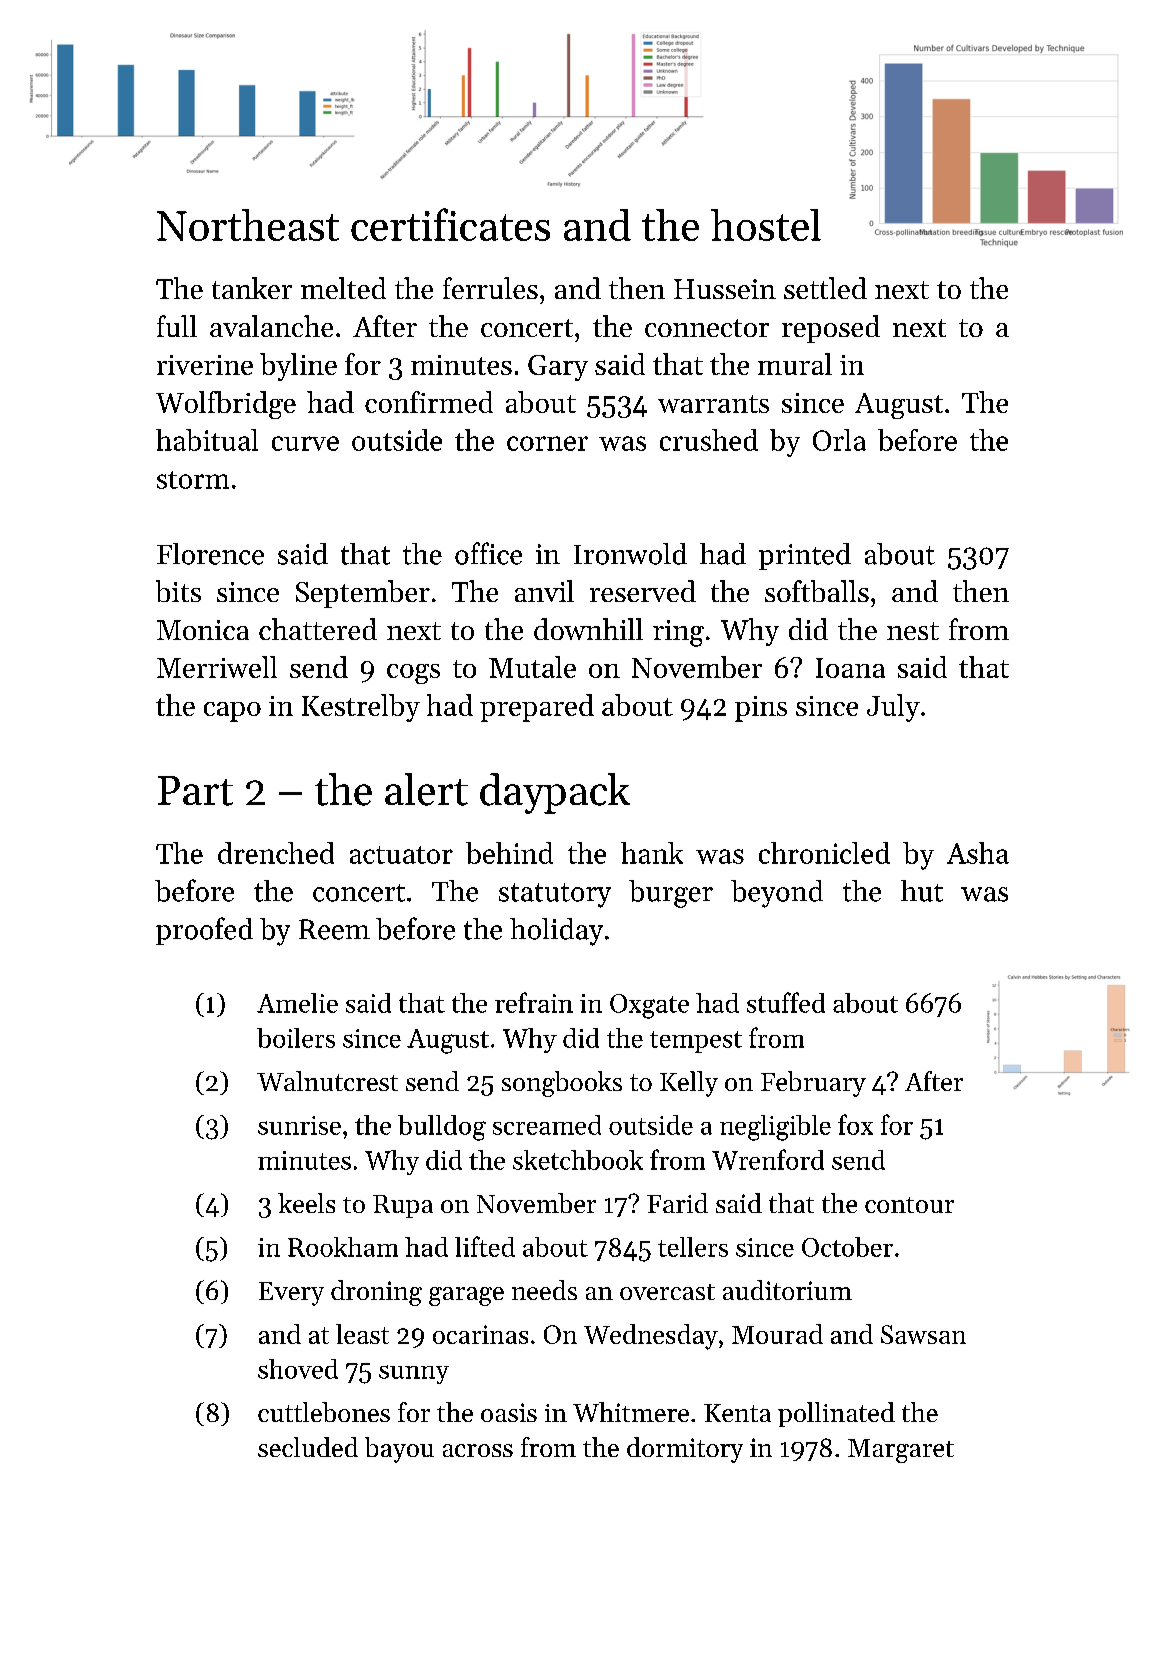  I want to click on Ironwold, so click(630, 554).
